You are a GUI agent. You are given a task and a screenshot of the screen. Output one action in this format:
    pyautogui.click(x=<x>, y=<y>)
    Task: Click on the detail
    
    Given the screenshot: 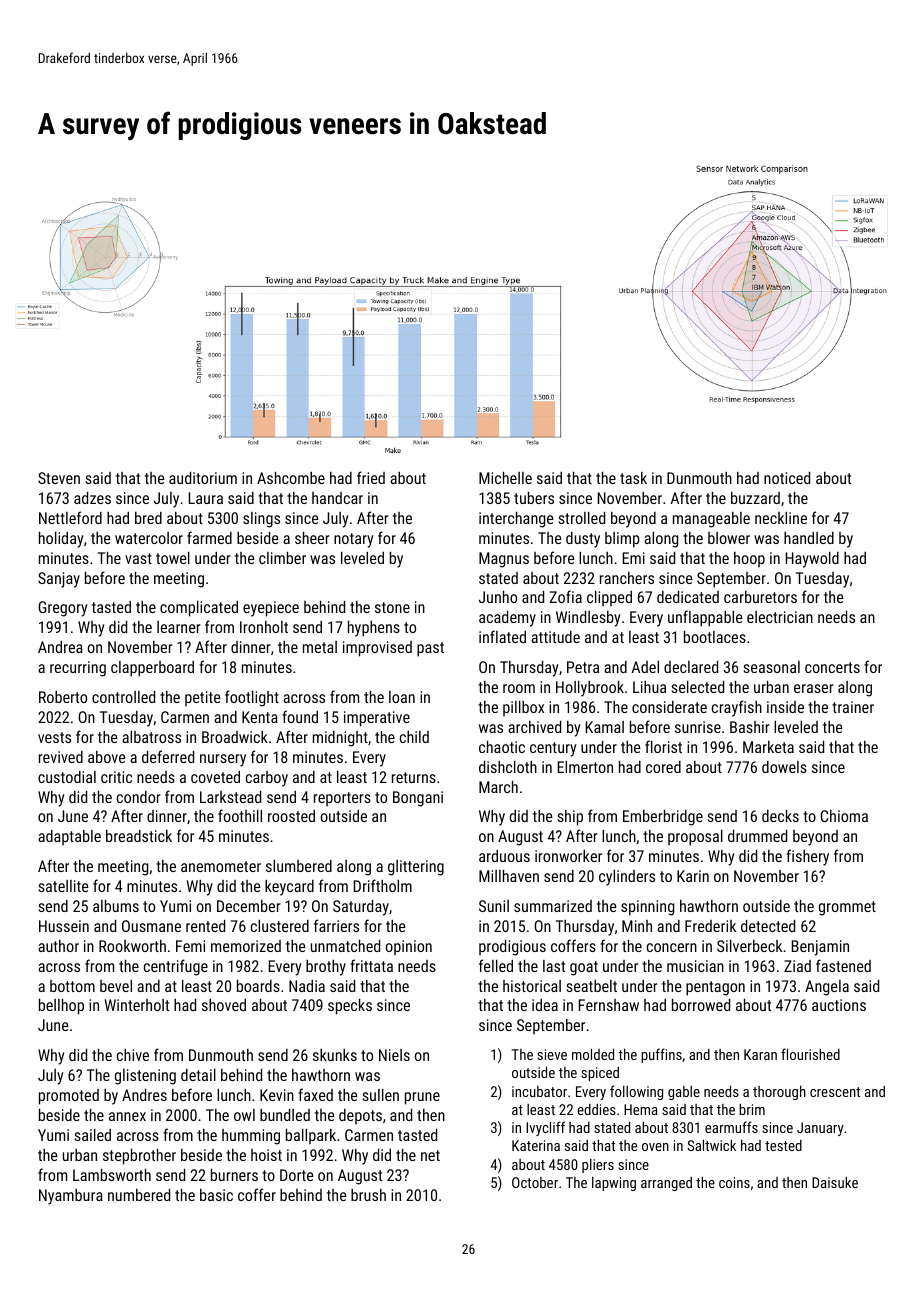 What is the action you would take?
    pyautogui.click(x=198, y=1075)
